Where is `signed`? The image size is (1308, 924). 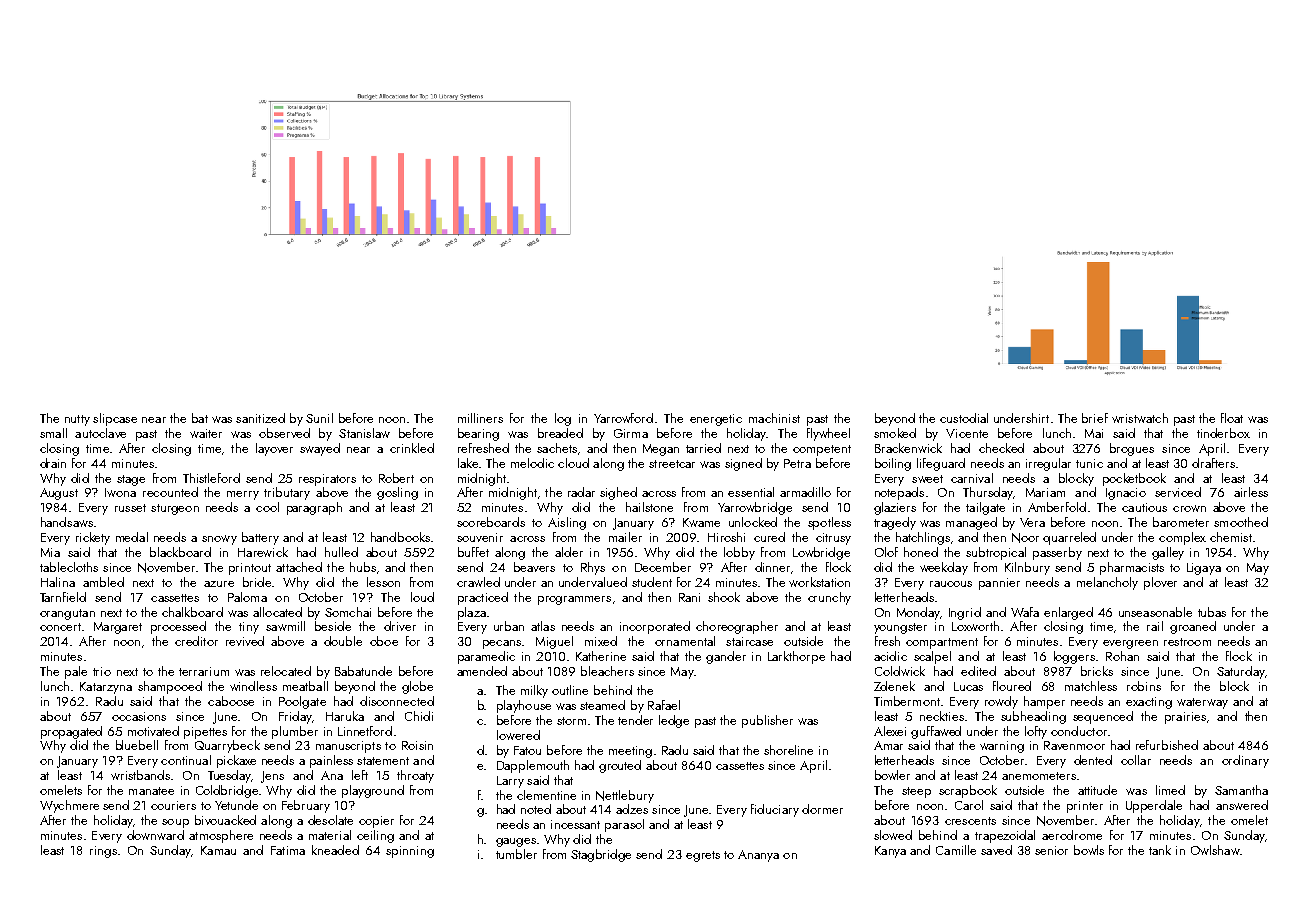 signed is located at coordinates (743, 464).
